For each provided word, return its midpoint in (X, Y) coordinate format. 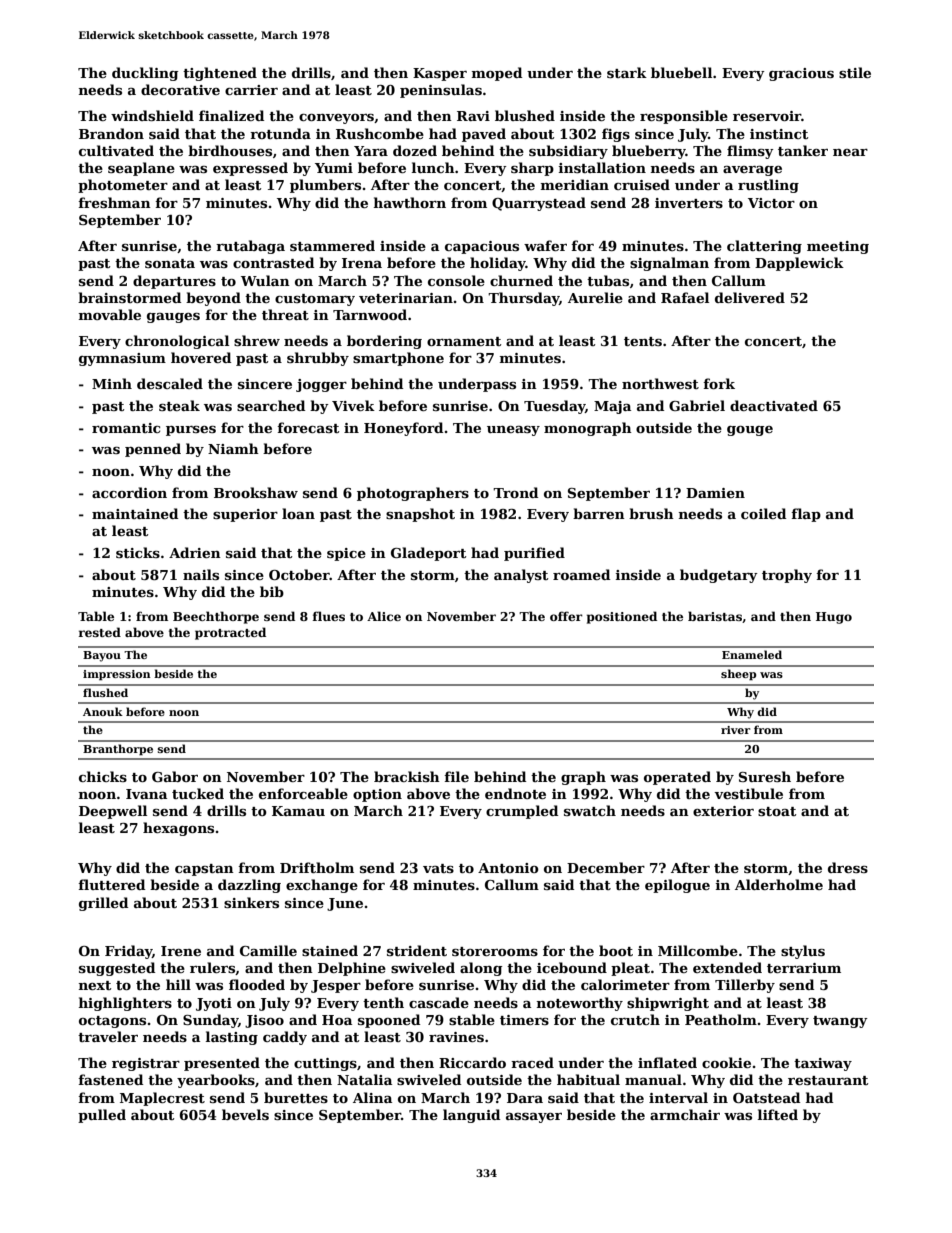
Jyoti (214, 1004)
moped (497, 74)
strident (417, 950)
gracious (801, 74)
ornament (464, 341)
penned (153, 450)
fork (719, 383)
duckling (145, 74)
